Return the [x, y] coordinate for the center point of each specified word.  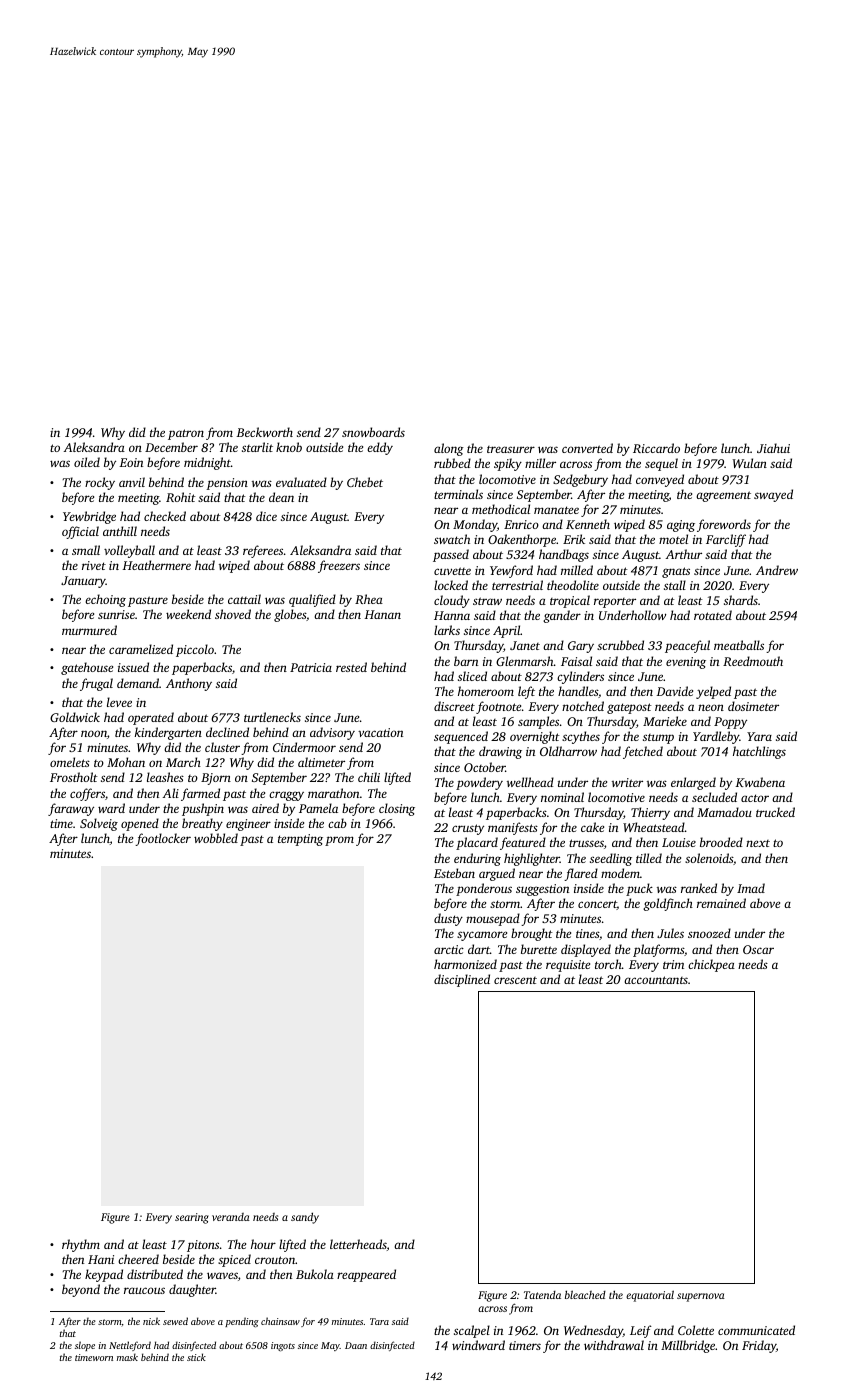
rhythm [81, 1245]
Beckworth [264, 432]
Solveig [99, 824]
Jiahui [773, 448]
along [449, 449]
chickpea [711, 965]
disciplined [462, 980]
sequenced [461, 737]
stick [196, 1357]
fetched [643, 752]
